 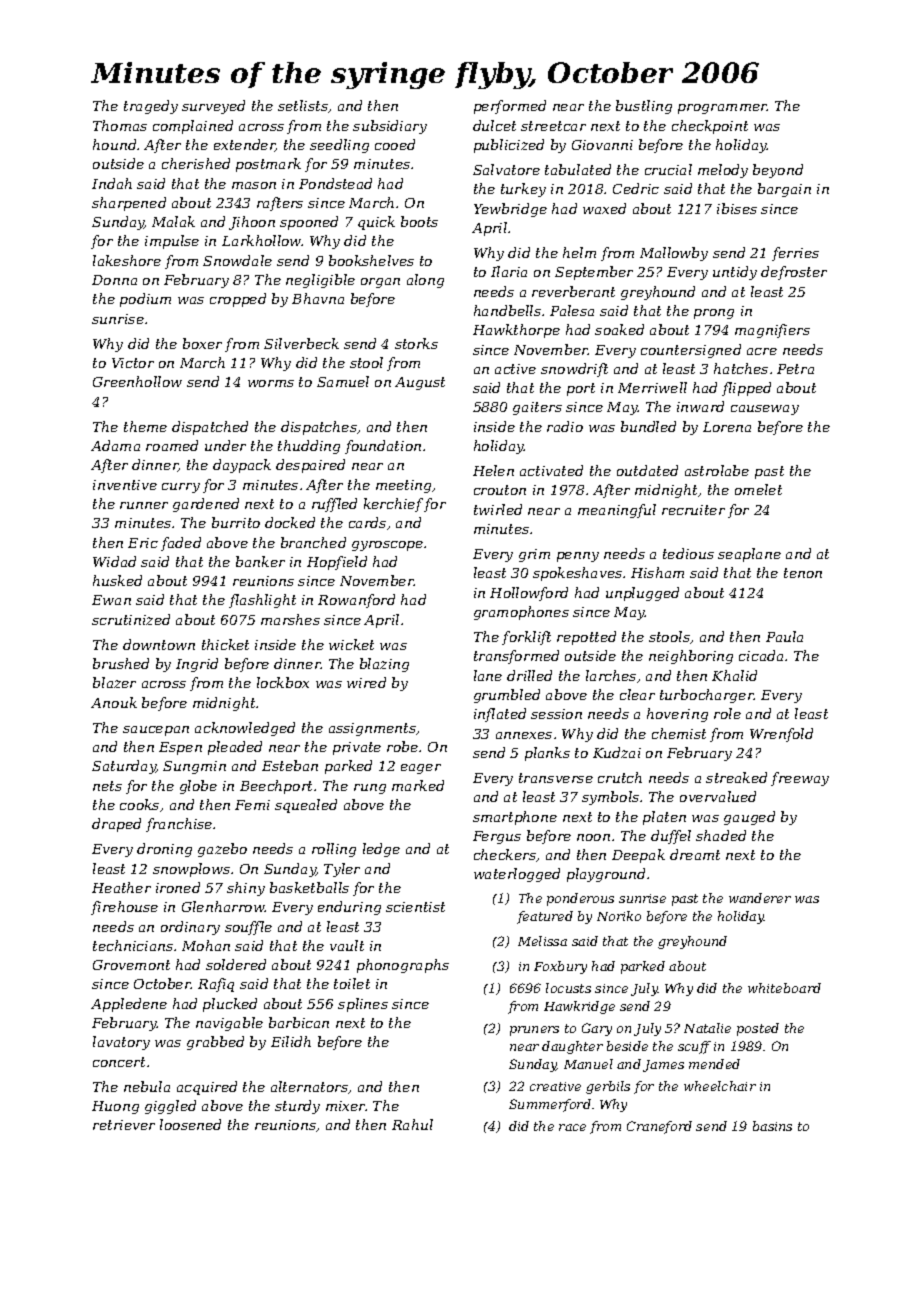 What do you see at coordinates (758, 489) in the screenshot?
I see `omelet` at bounding box center [758, 489].
